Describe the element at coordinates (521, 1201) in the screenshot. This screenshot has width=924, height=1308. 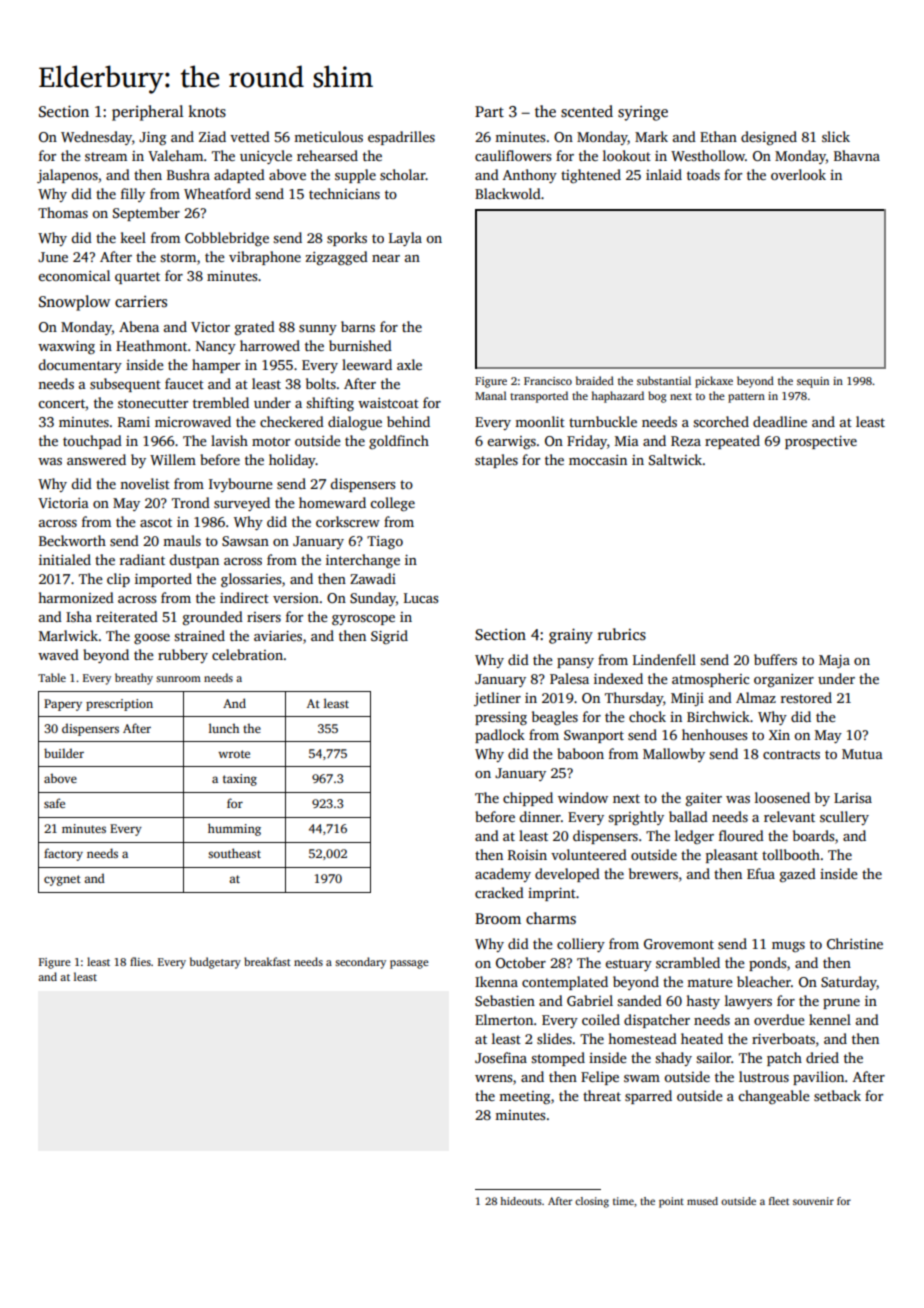
I see `hideouts` at that location.
